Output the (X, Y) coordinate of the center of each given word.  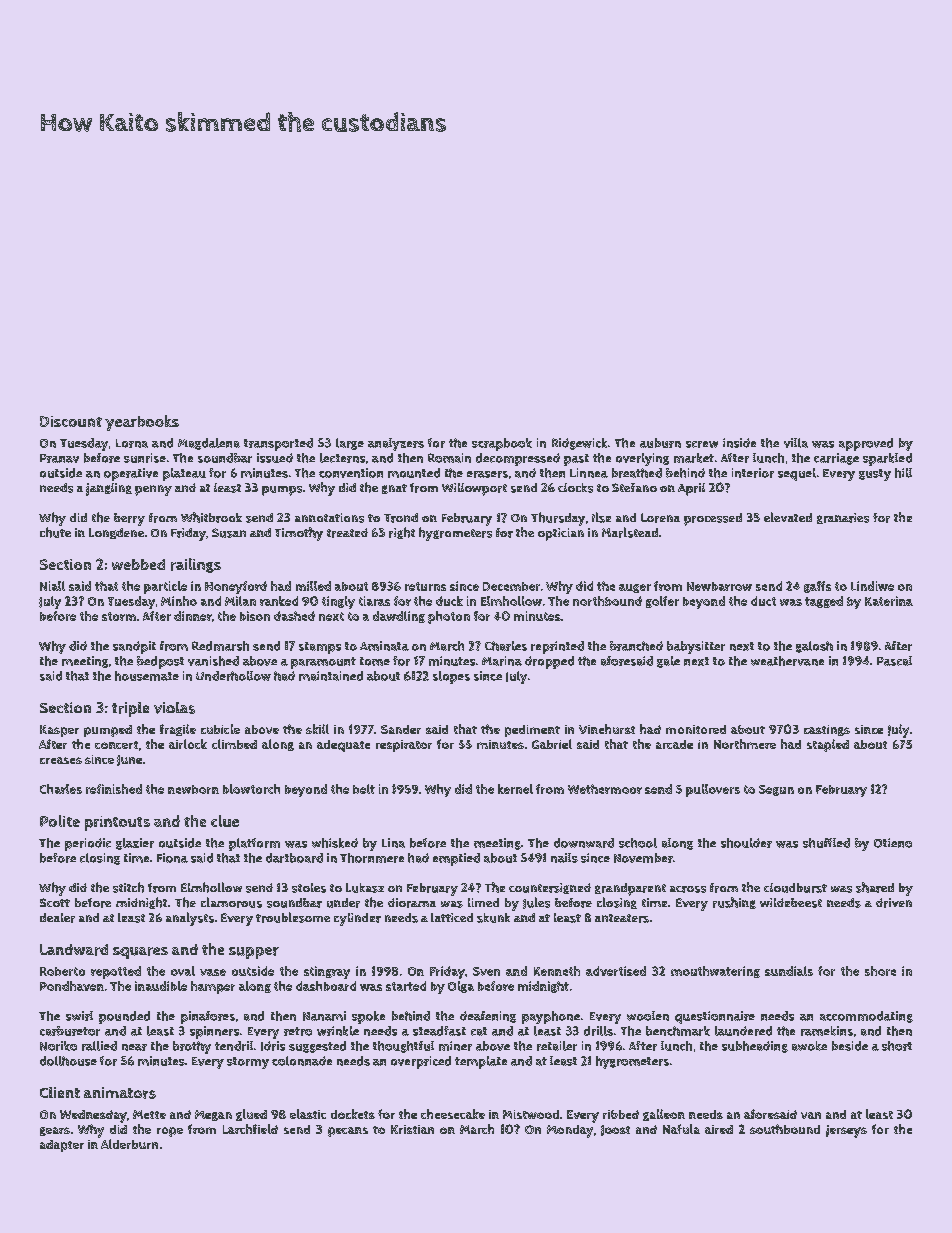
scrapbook (502, 444)
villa (796, 443)
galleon (664, 1115)
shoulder (746, 843)
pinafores (208, 1017)
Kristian (412, 1129)
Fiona (172, 858)
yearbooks (142, 423)
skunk (493, 918)
